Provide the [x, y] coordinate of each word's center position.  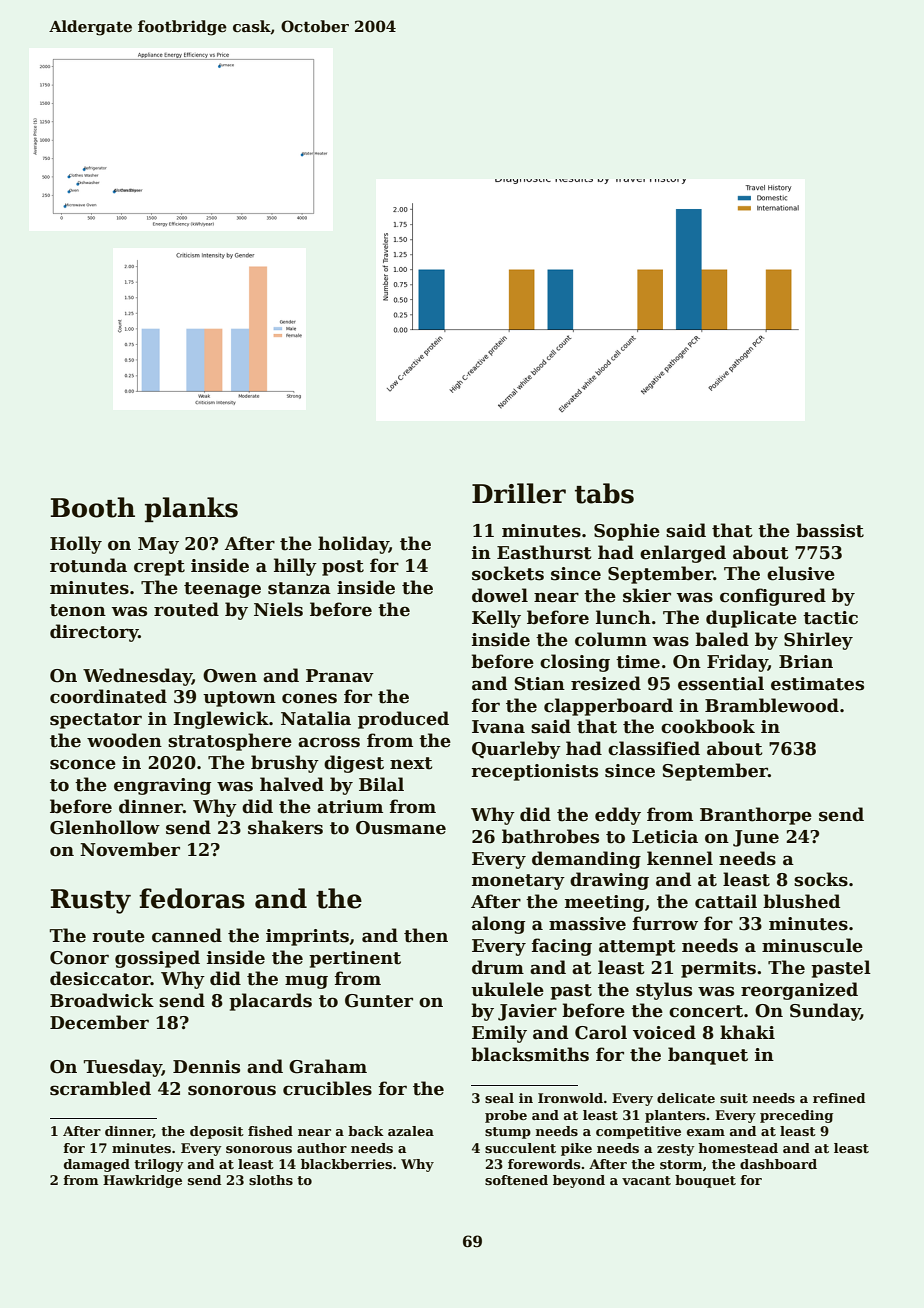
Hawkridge [142, 1181]
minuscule [812, 945]
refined [839, 1098]
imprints [307, 937]
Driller [519, 493]
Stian [540, 684]
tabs [604, 493]
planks [191, 509]
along [498, 925]
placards [270, 1002]
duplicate [751, 619]
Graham [328, 1066]
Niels [278, 609]
